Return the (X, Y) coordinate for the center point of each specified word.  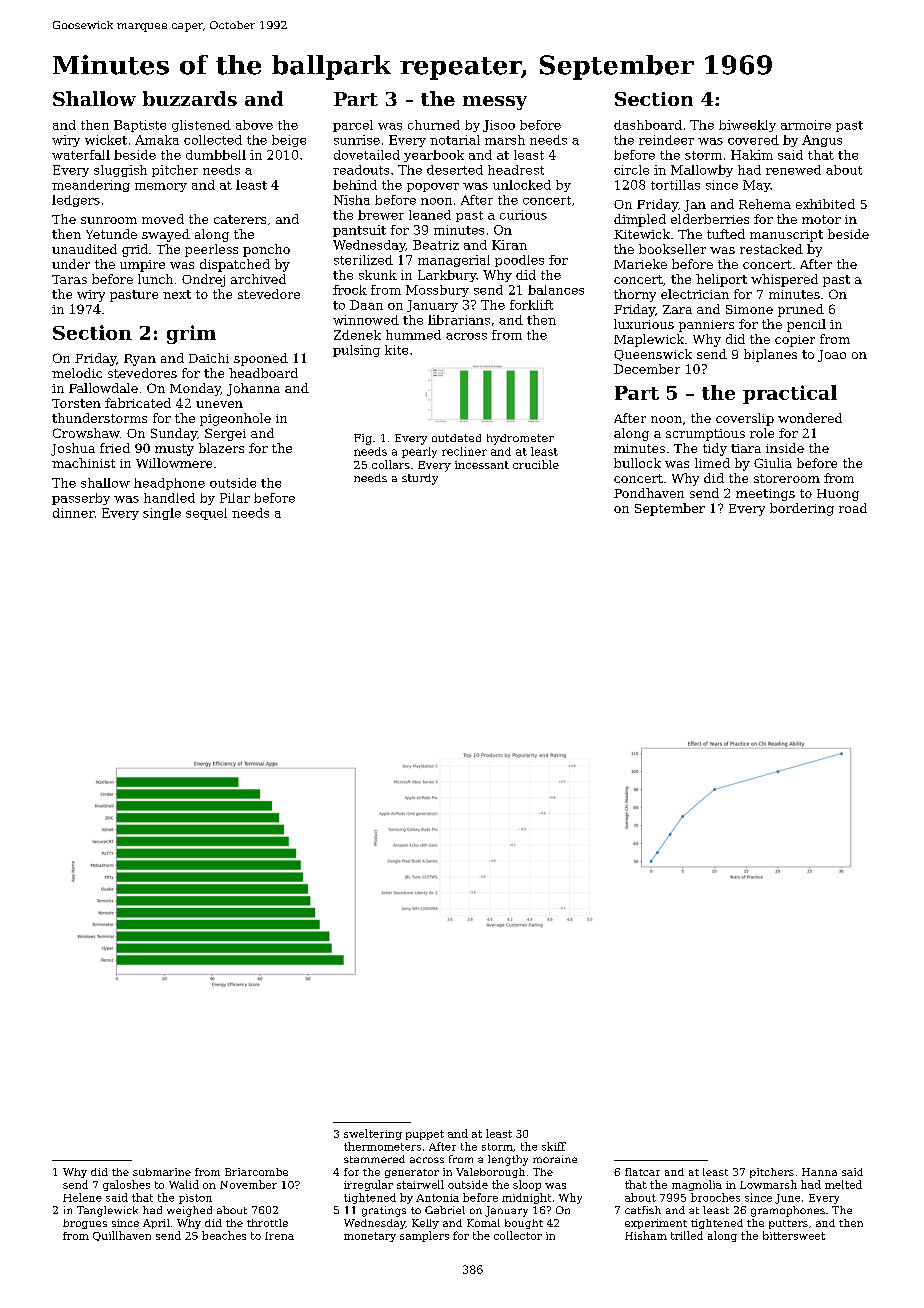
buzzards (190, 98)
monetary (370, 1237)
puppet (425, 1135)
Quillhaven (122, 1236)
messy (495, 103)
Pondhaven (649, 493)
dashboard (648, 125)
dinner (73, 513)
